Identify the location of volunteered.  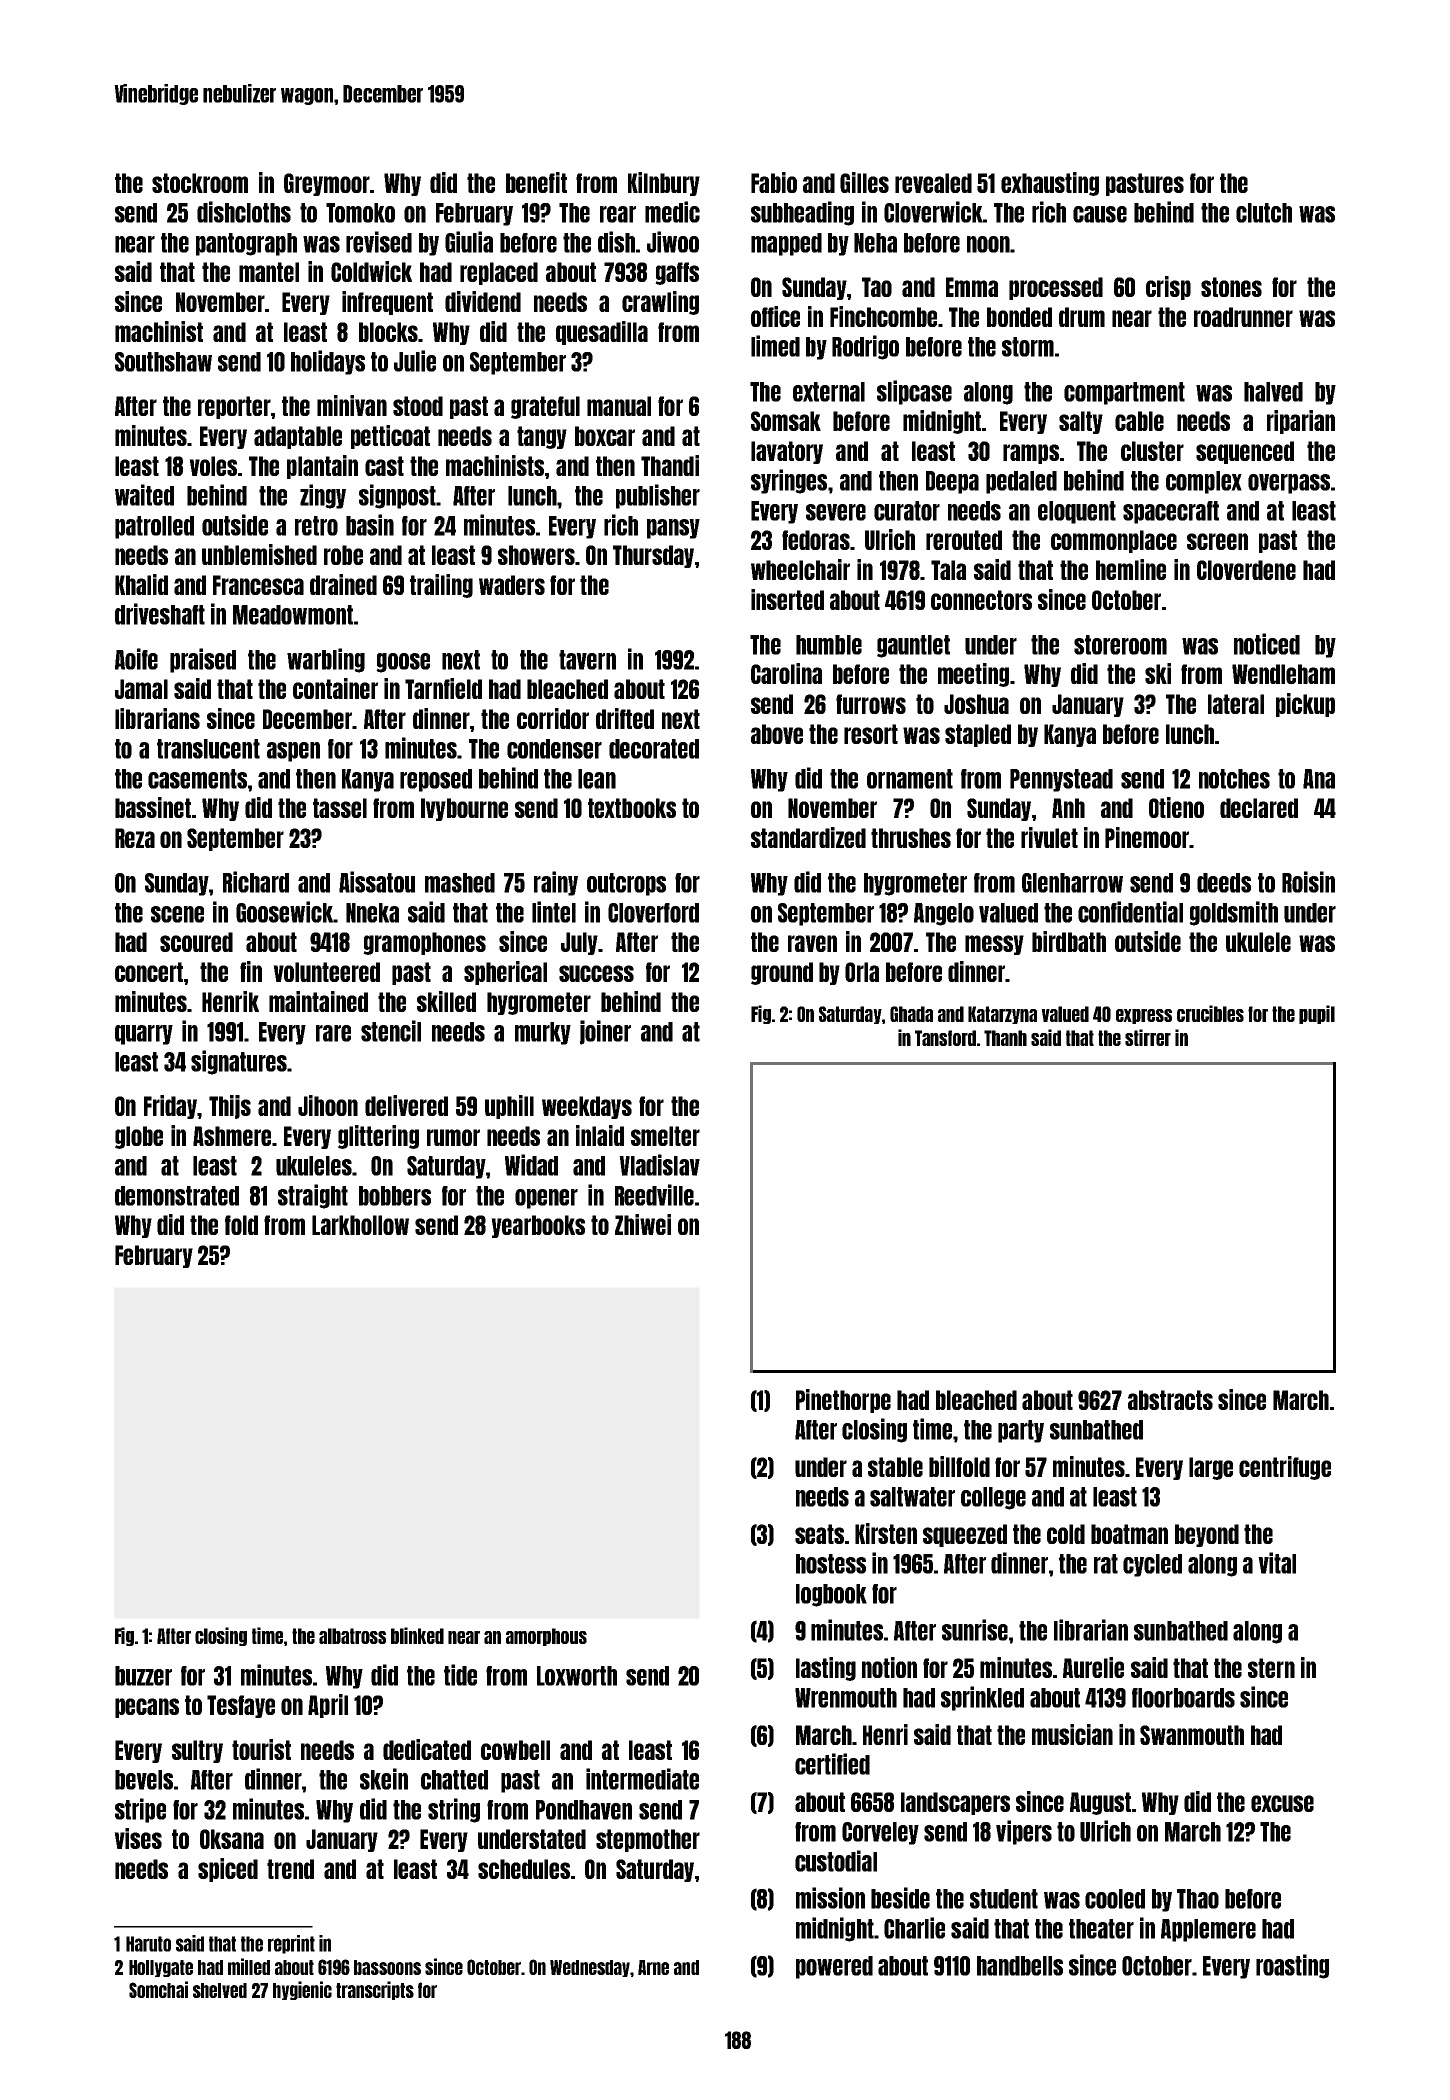
(326, 972).
